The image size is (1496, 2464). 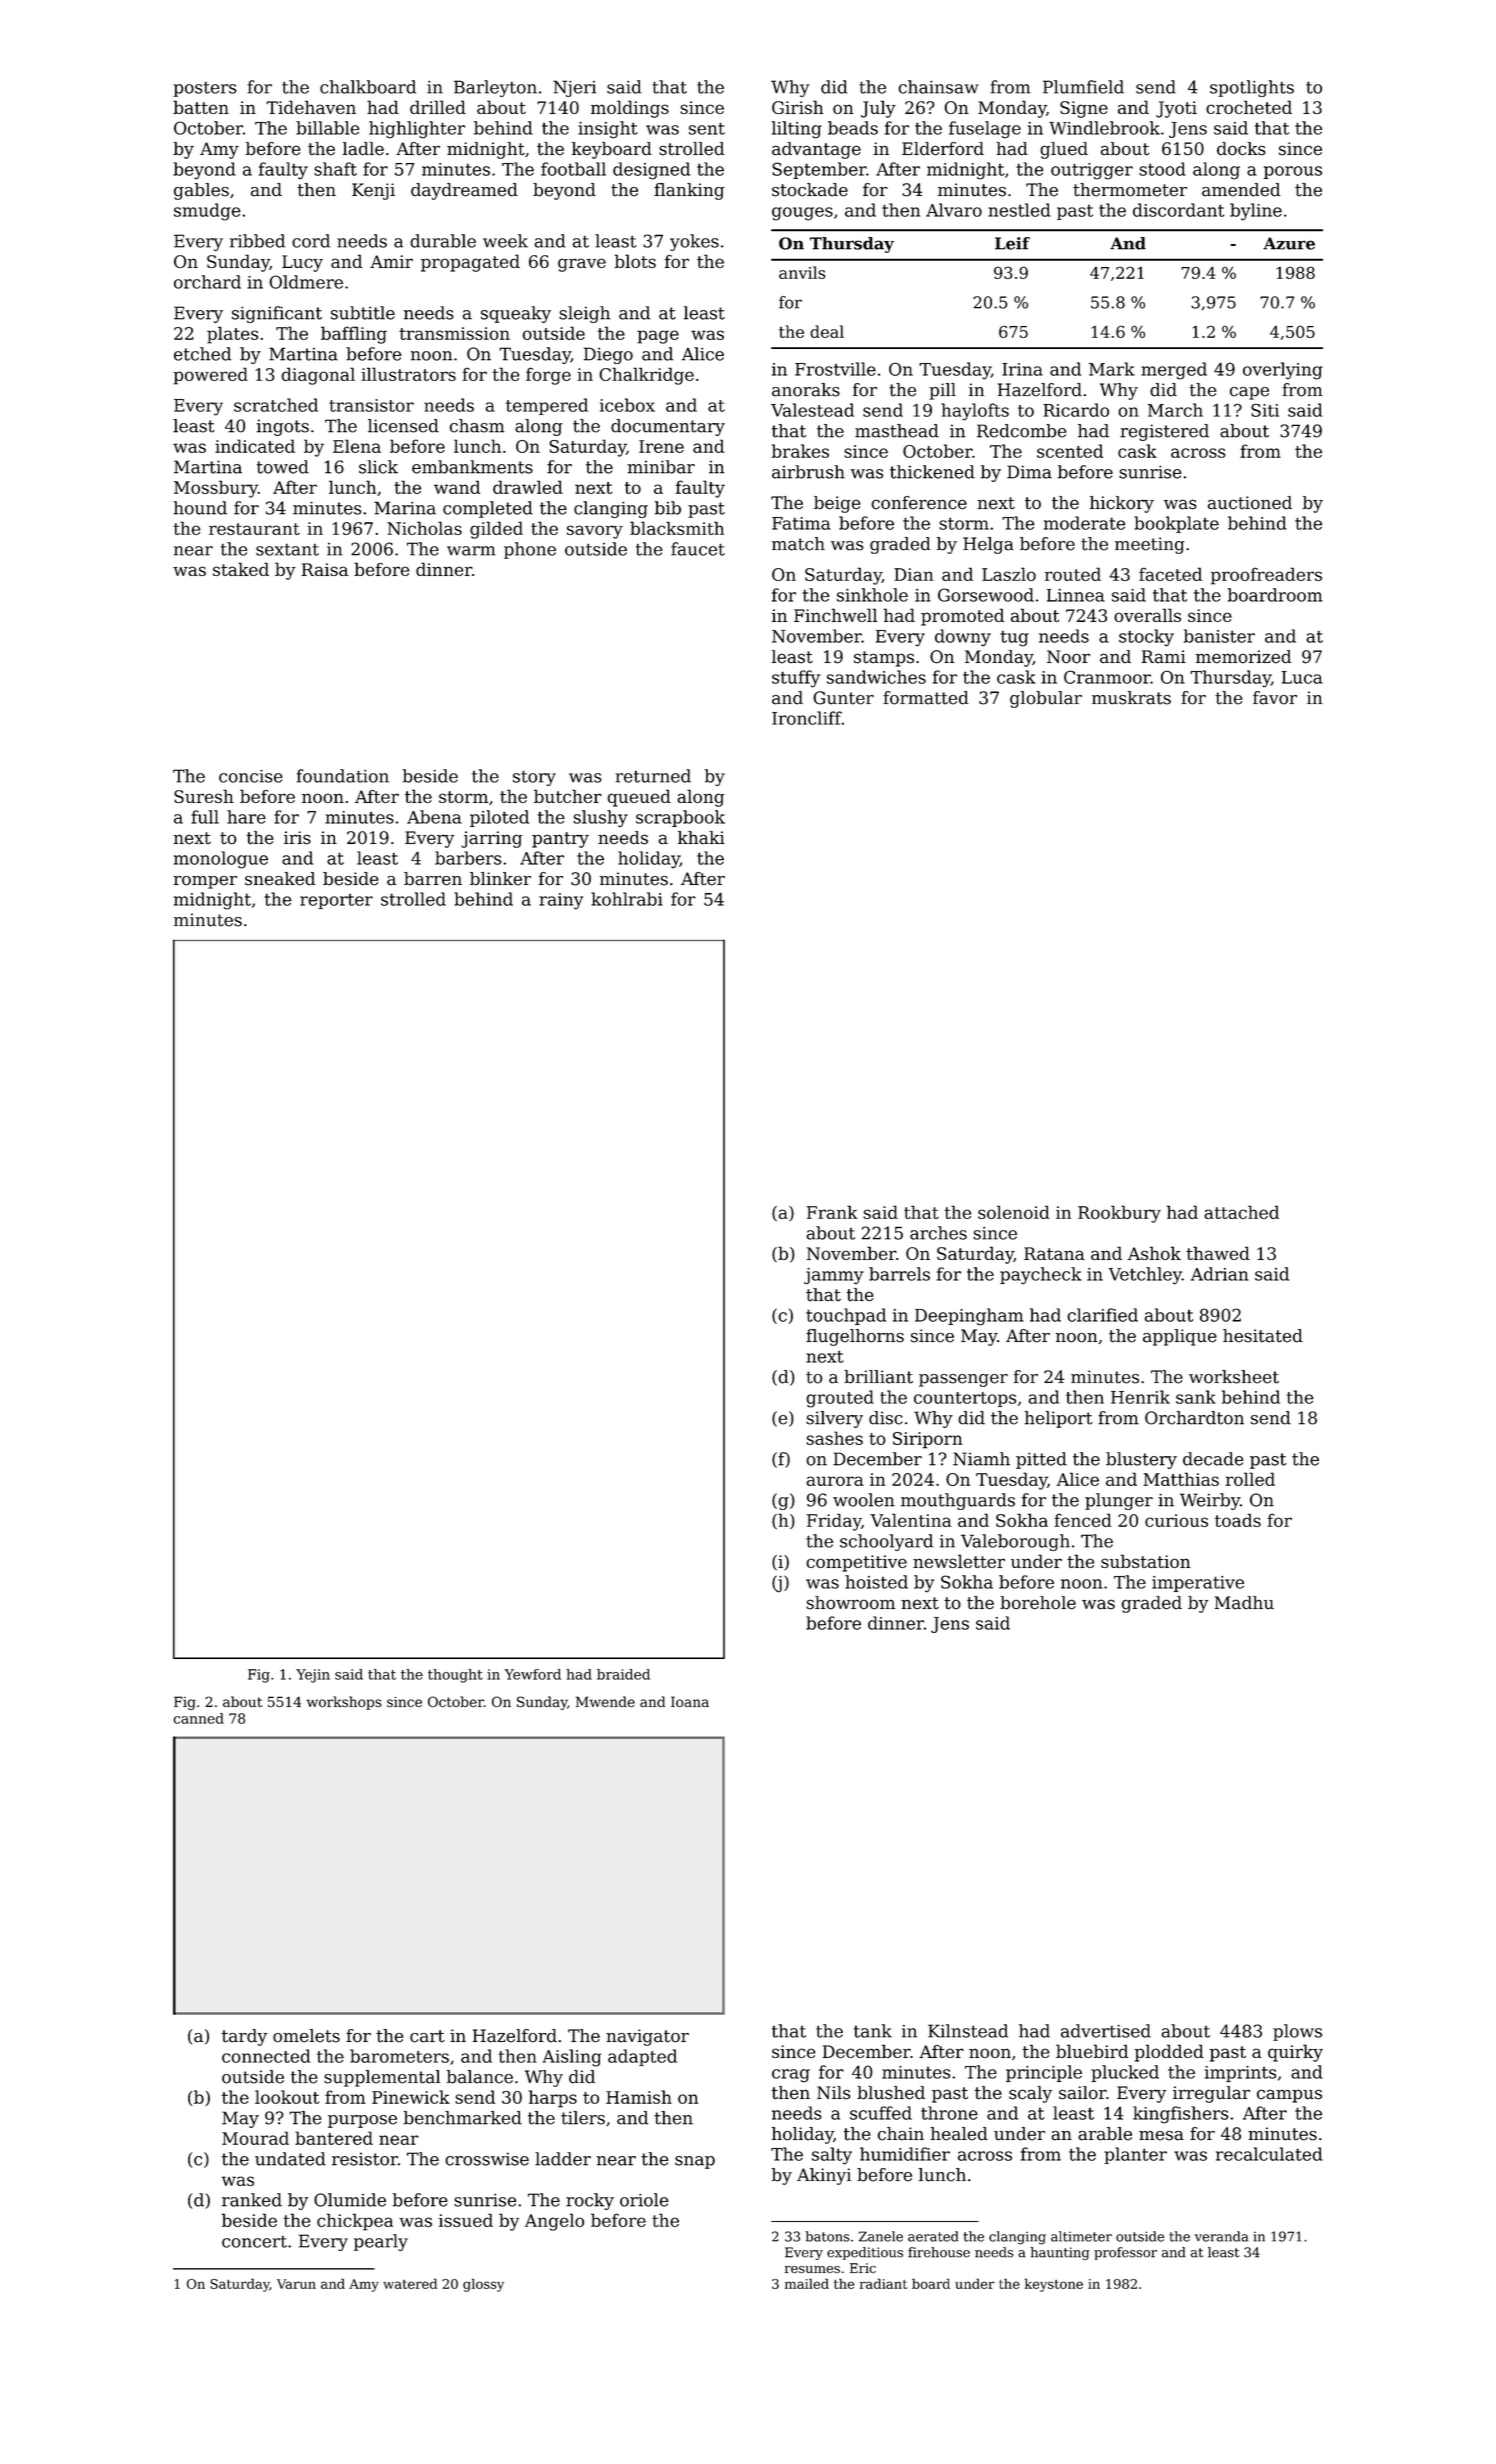 What do you see at coordinates (342, 776) in the screenshot?
I see `foundation` at bounding box center [342, 776].
